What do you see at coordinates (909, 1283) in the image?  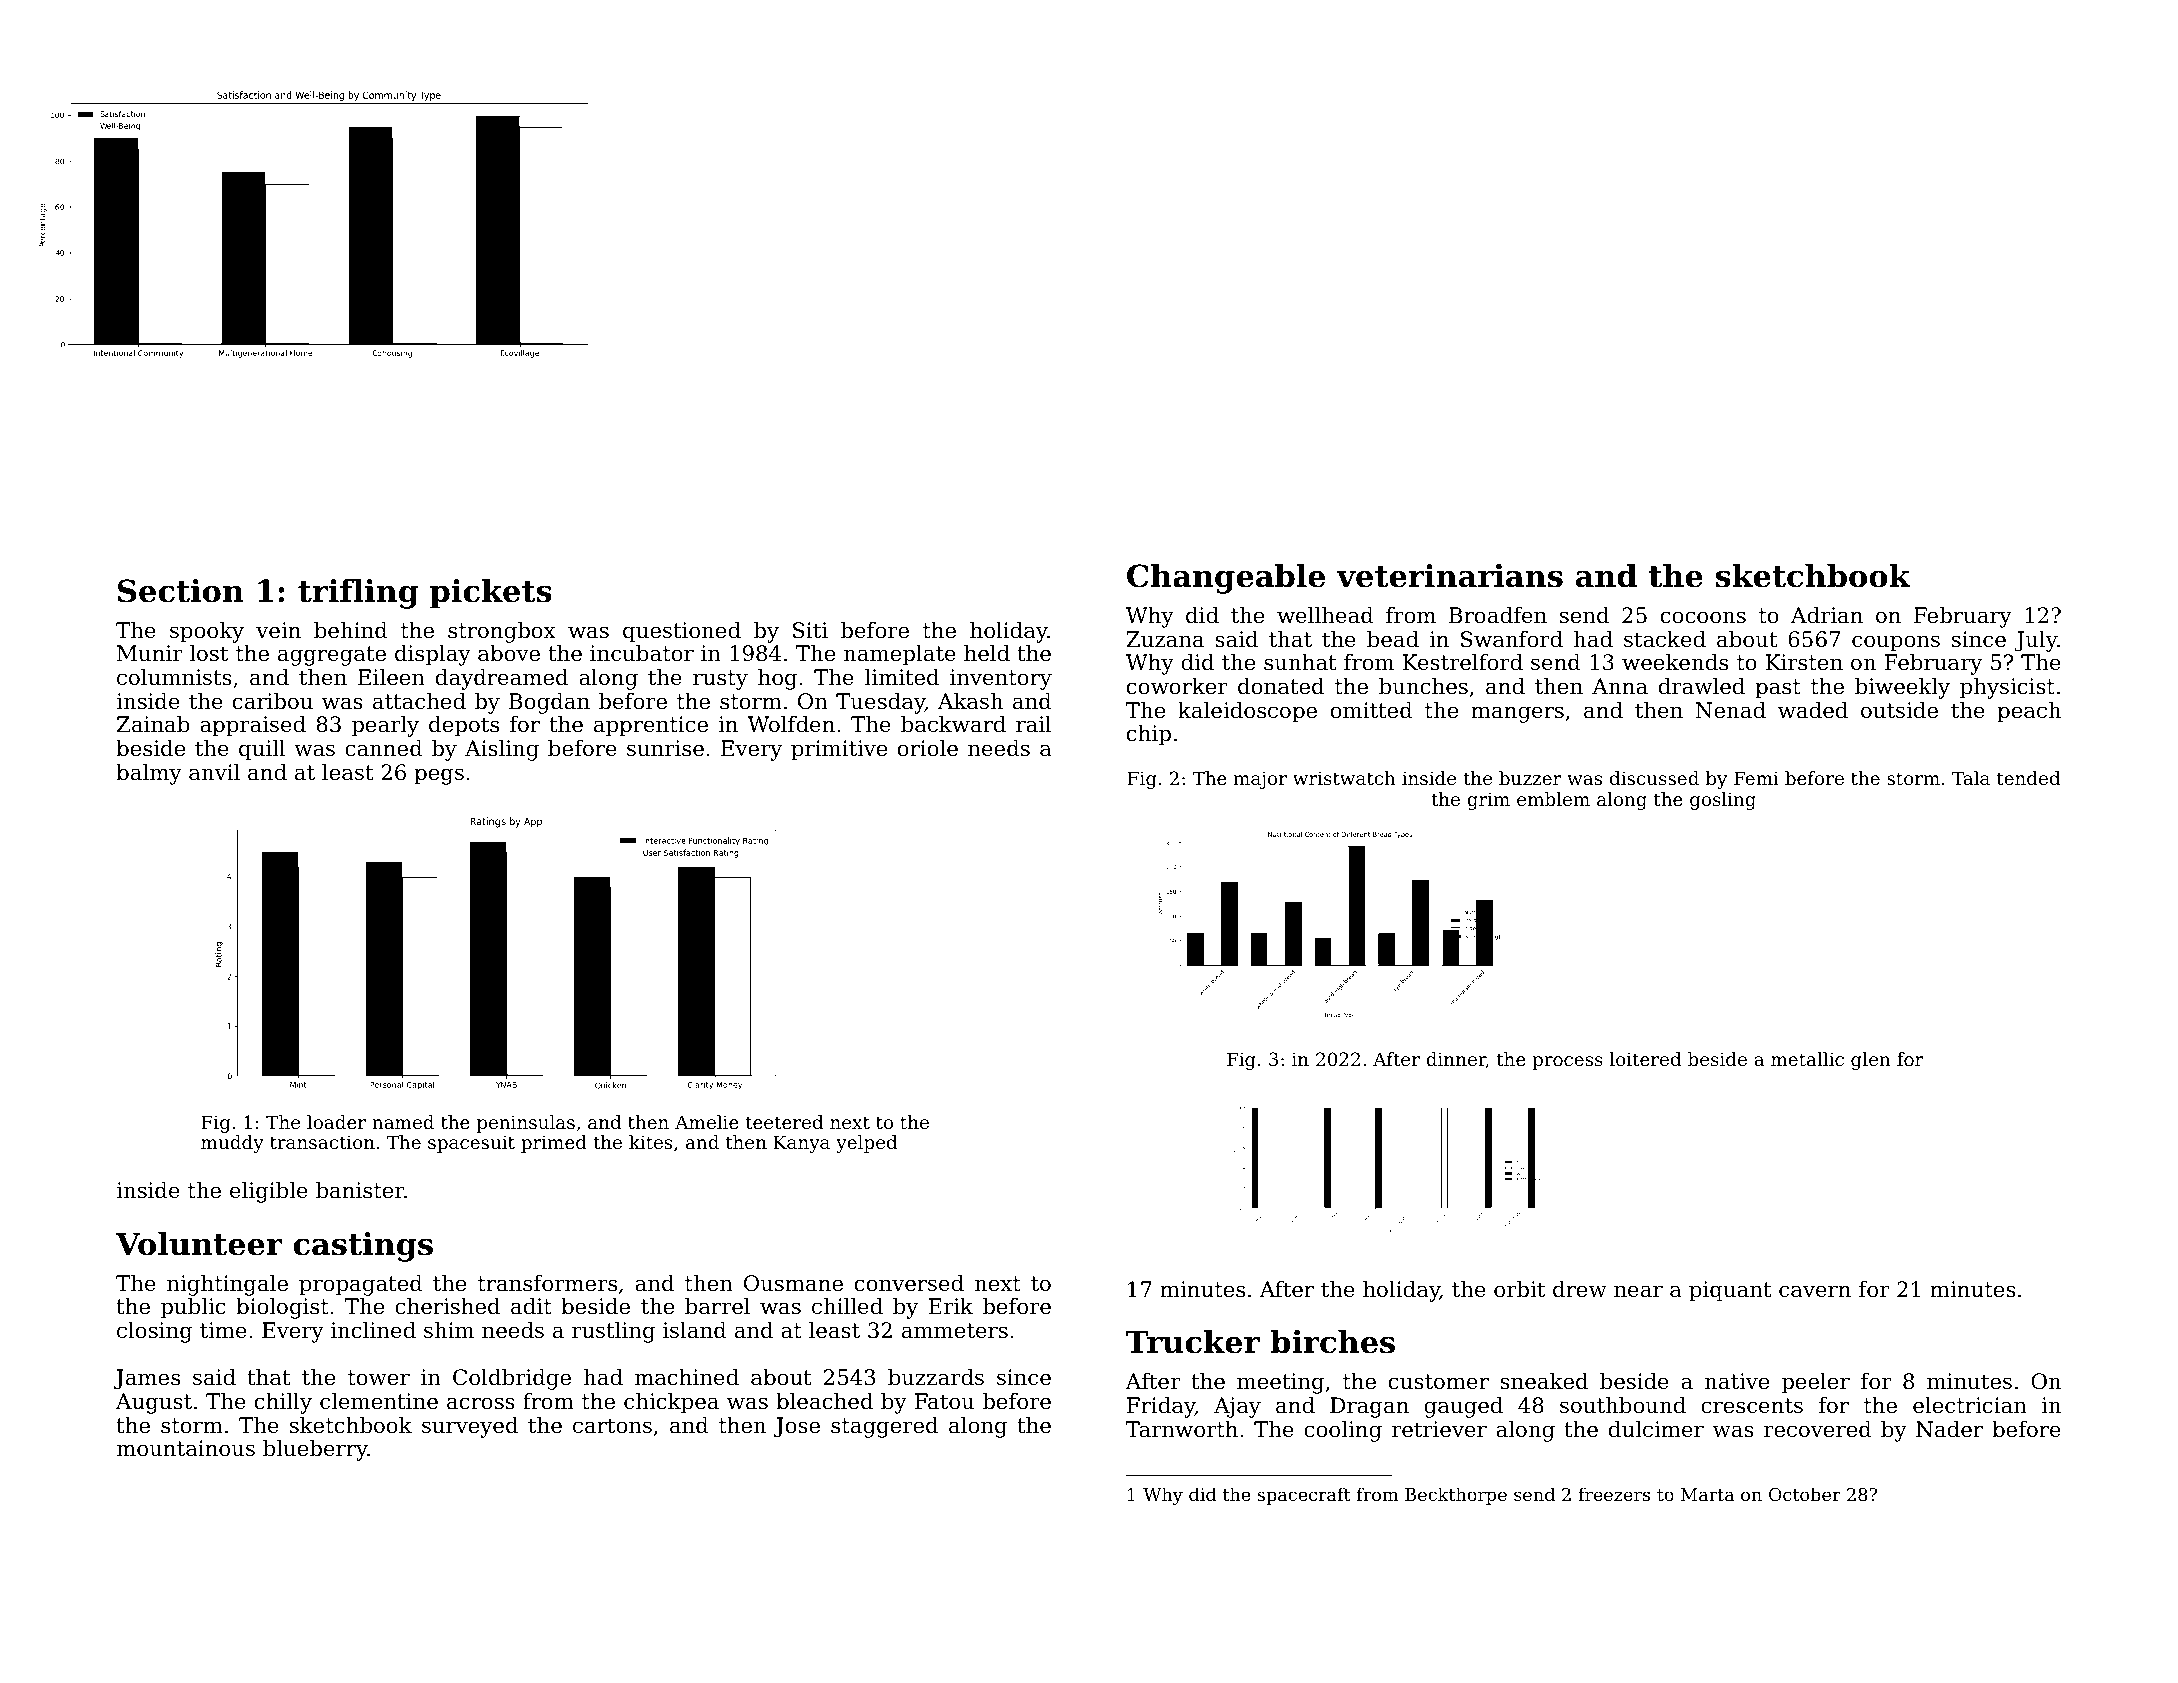 I see `conversed` at bounding box center [909, 1283].
